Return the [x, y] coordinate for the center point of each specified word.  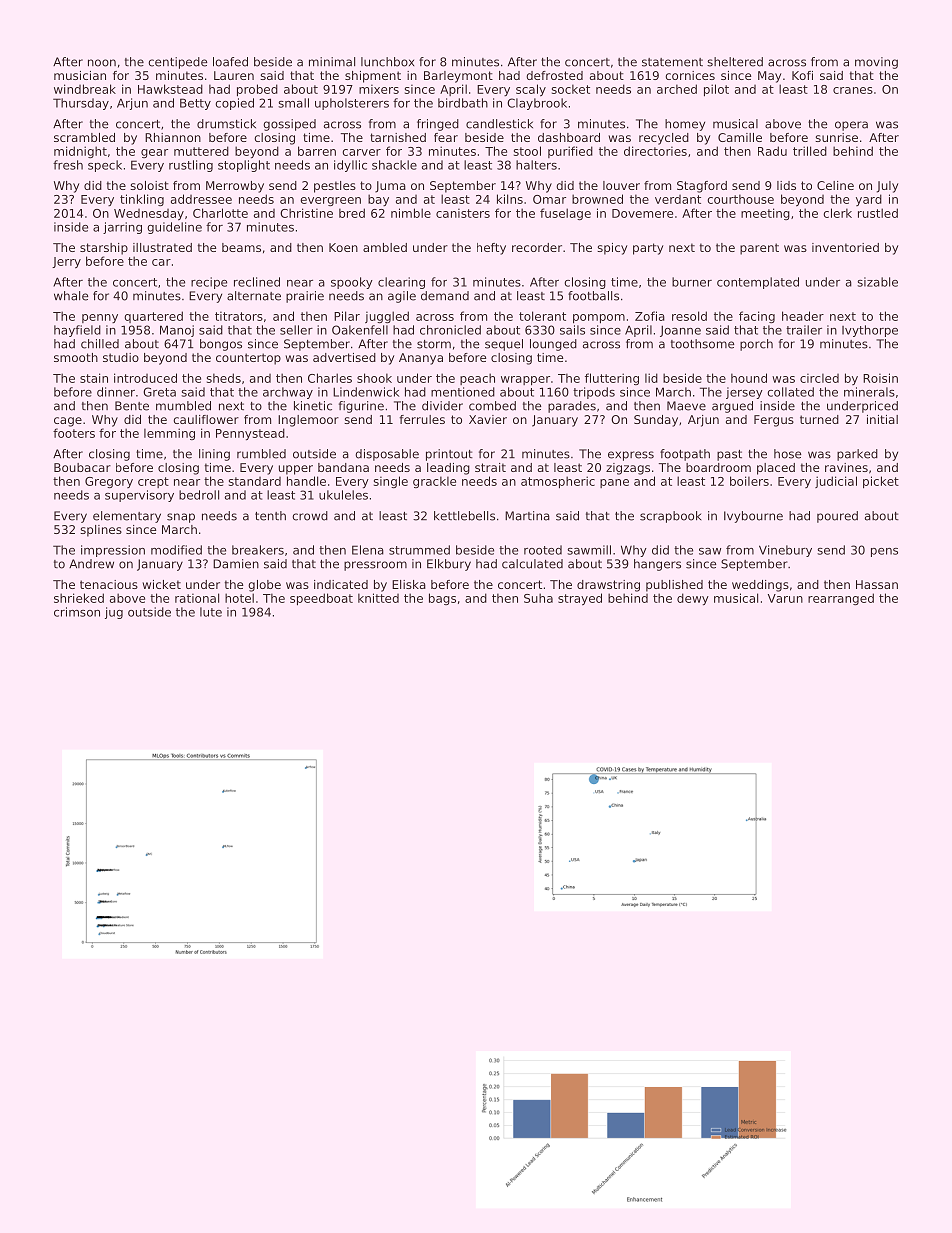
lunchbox [387, 62]
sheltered [735, 62]
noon [102, 63]
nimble [411, 213]
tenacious [109, 584]
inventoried [845, 247]
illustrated [162, 247]
